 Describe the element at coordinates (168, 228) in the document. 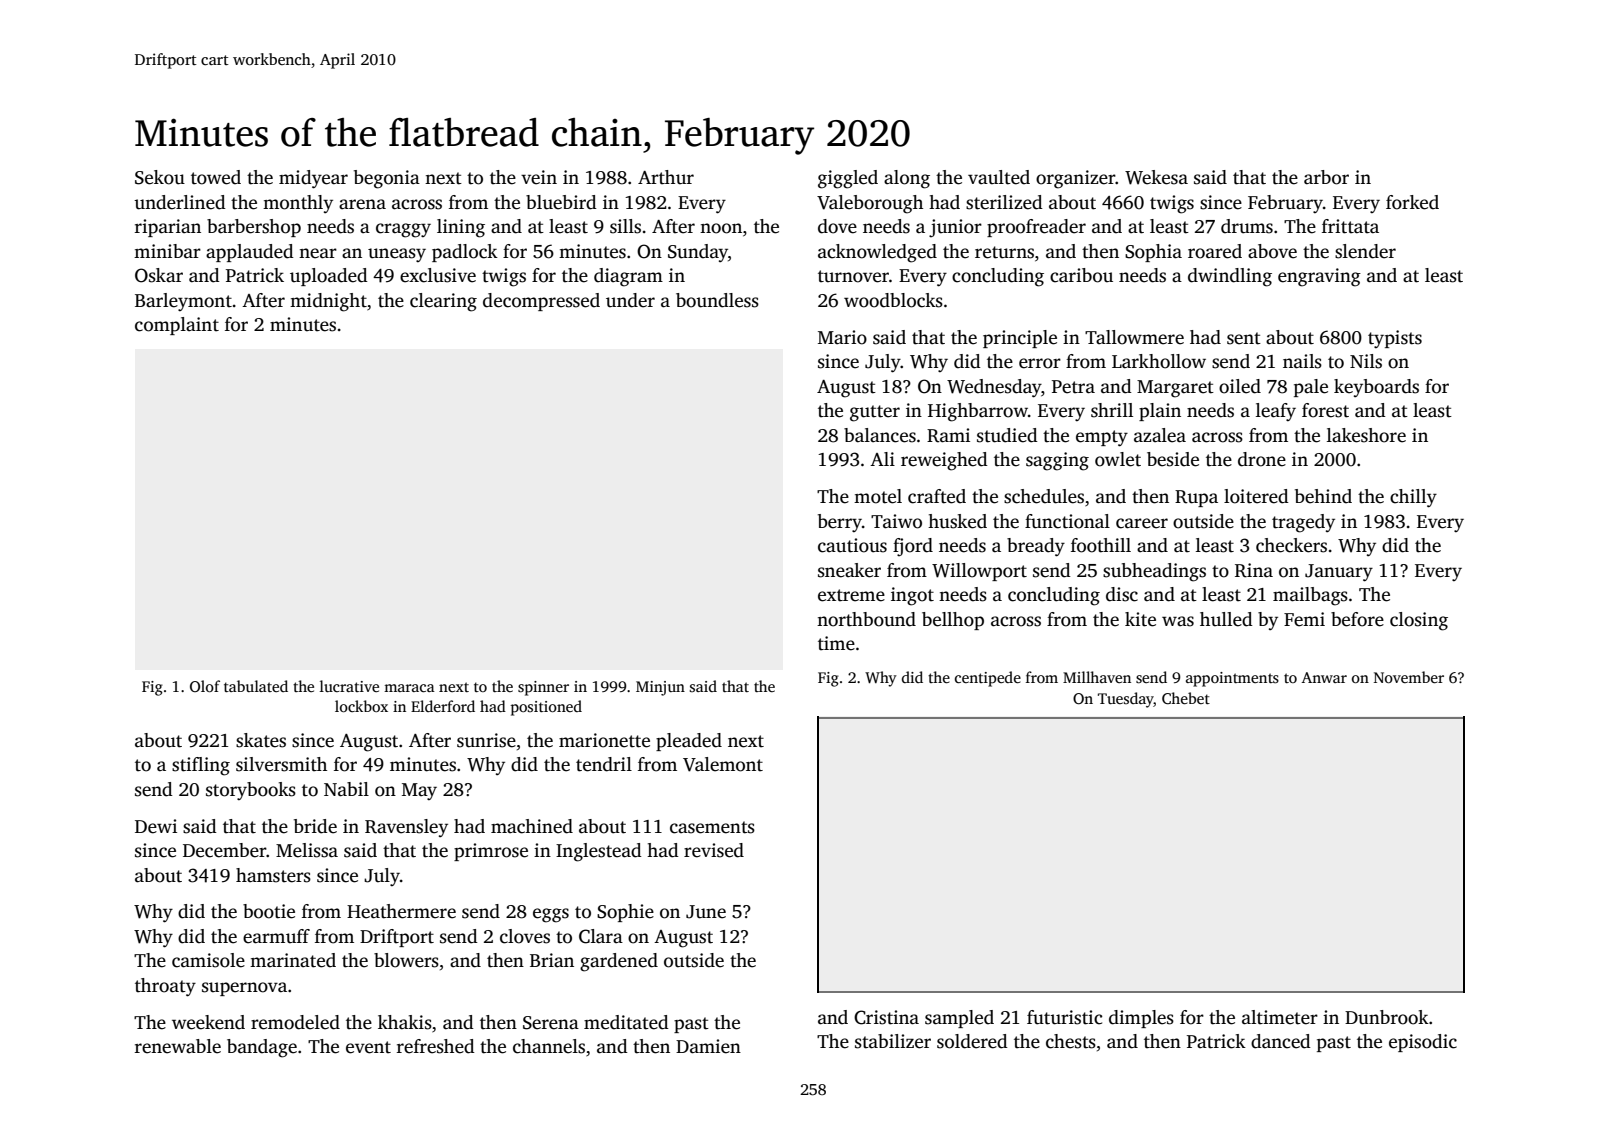

I see `riparian` at that location.
